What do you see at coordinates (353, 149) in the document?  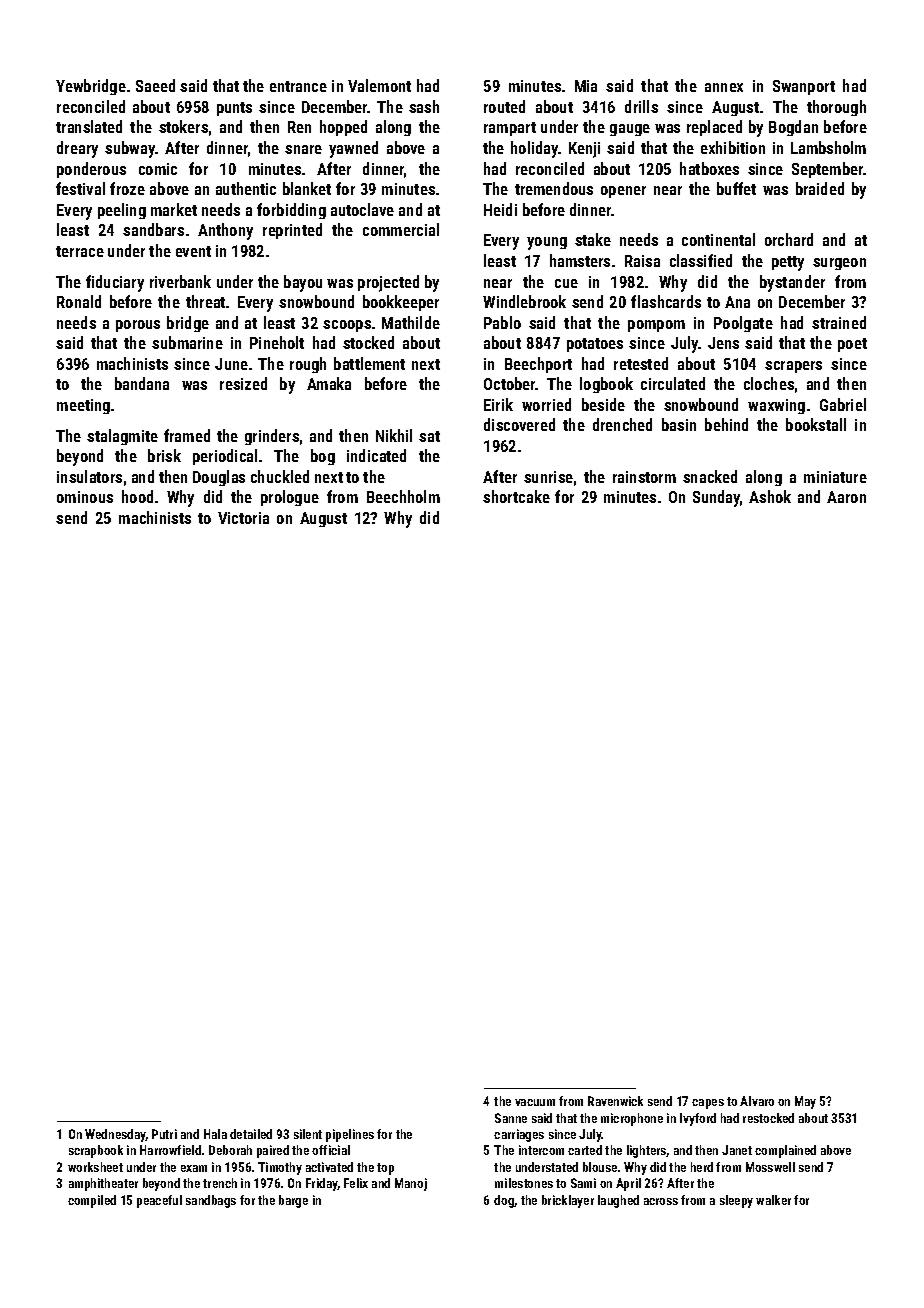 I see `yawned` at bounding box center [353, 149].
